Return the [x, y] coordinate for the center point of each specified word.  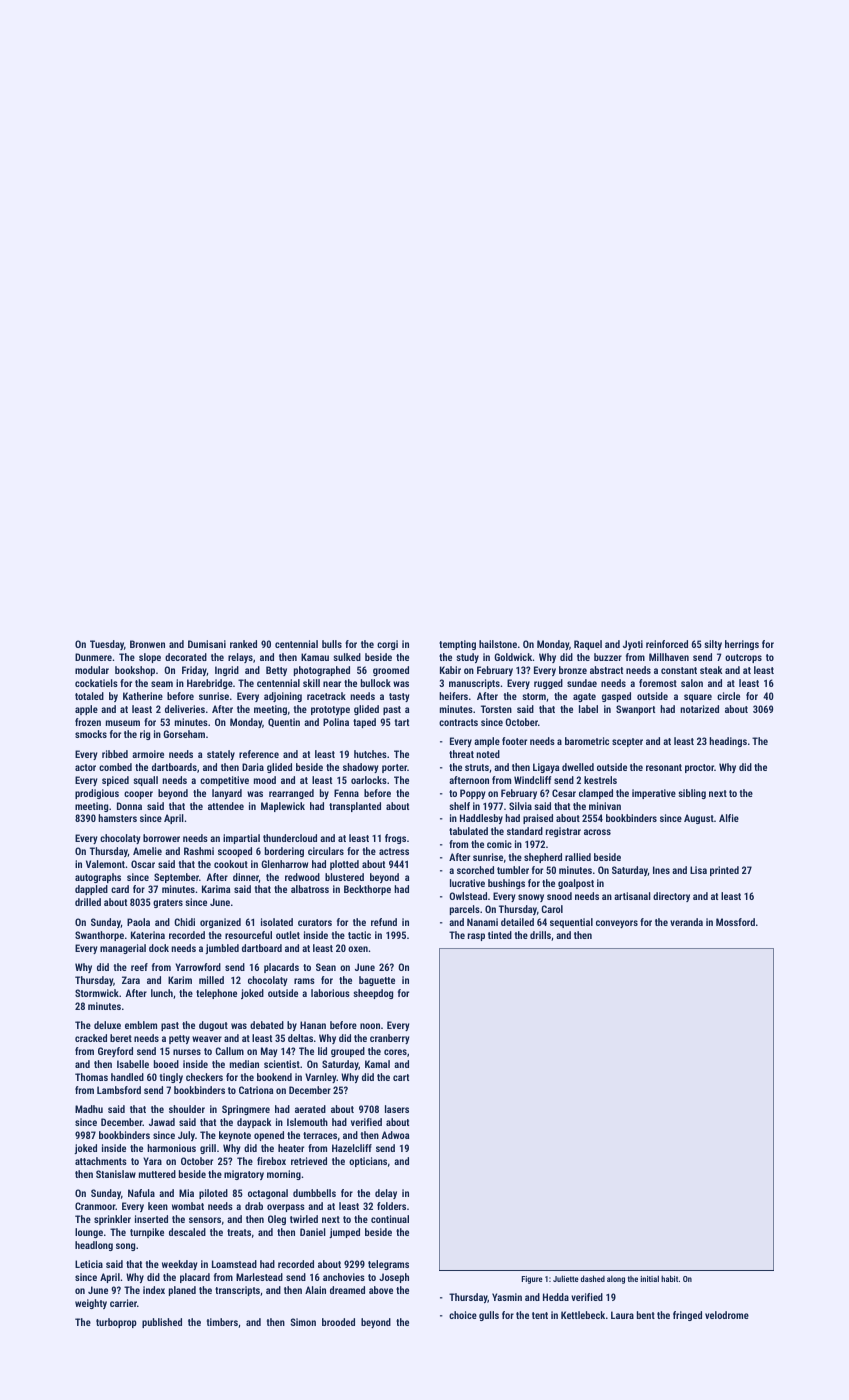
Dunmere [93, 657]
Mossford [735, 922]
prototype [330, 710]
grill [208, 1149]
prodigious [97, 794]
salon [692, 683]
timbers [222, 1322]
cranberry [390, 1039]
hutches [370, 754]
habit [670, 1278]
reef [139, 967]
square [698, 698]
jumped [344, 1233]
